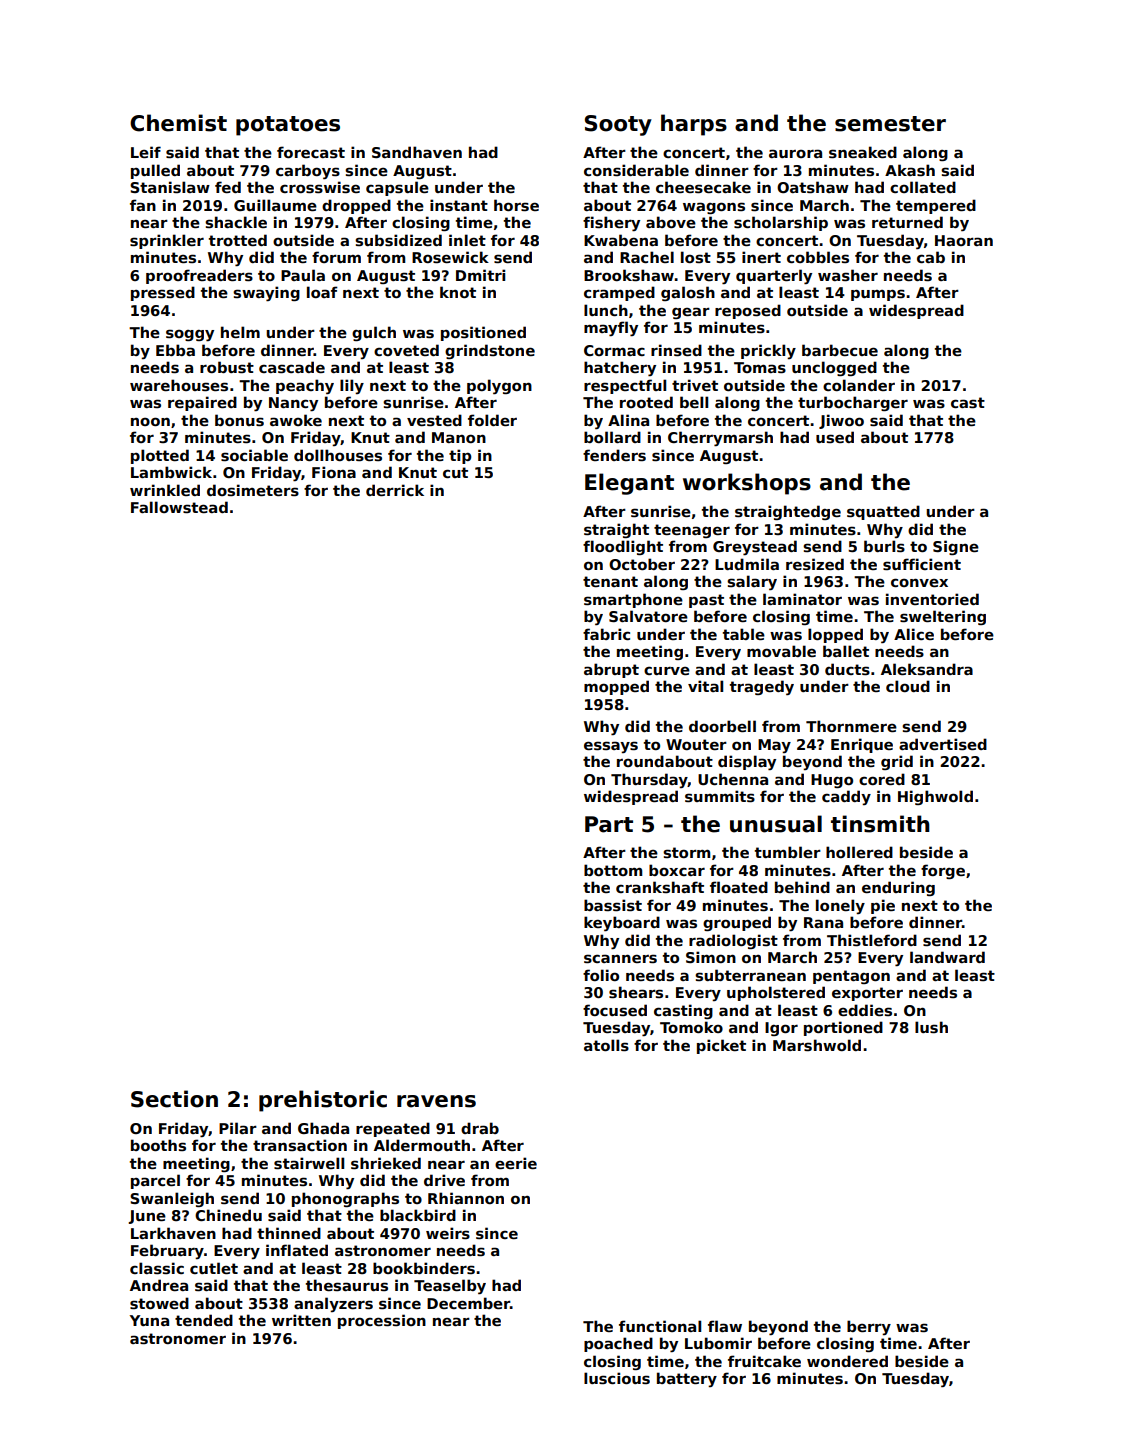 The image size is (1125, 1456). Describe the element at coordinates (618, 125) in the screenshot. I see `Sooty` at that location.
